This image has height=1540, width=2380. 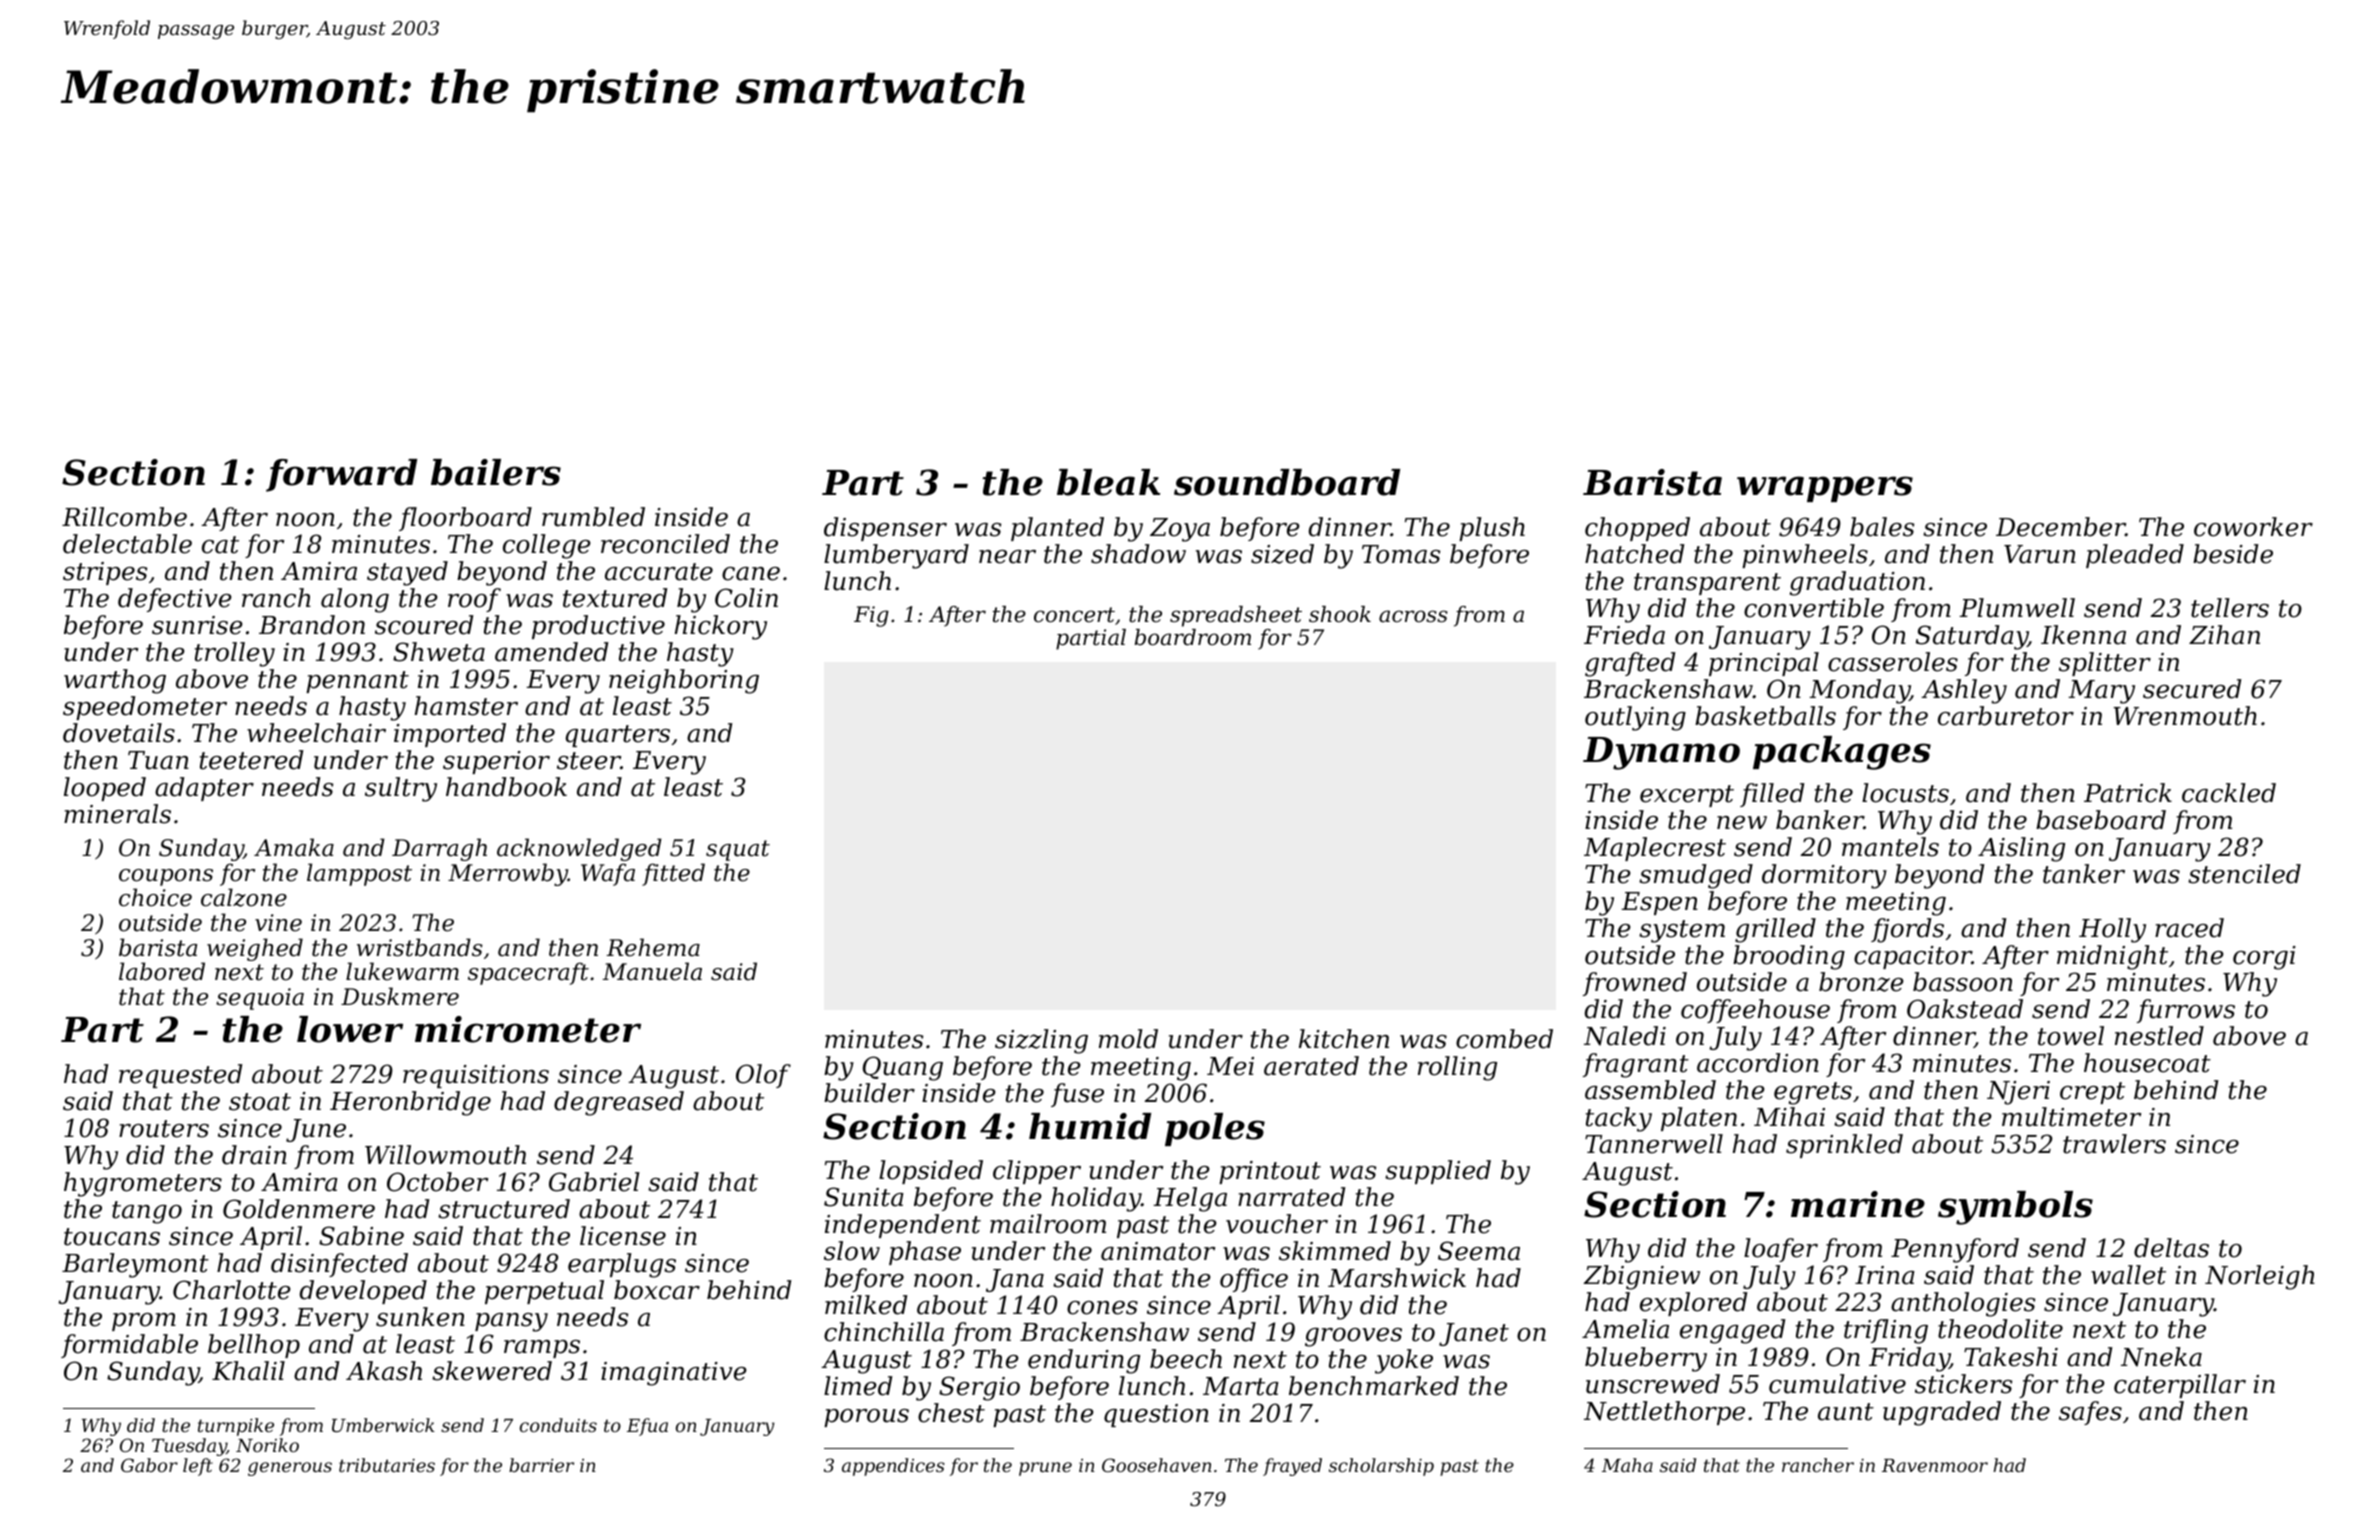 What do you see at coordinates (350, 1029) in the image?
I see `lower` at bounding box center [350, 1029].
